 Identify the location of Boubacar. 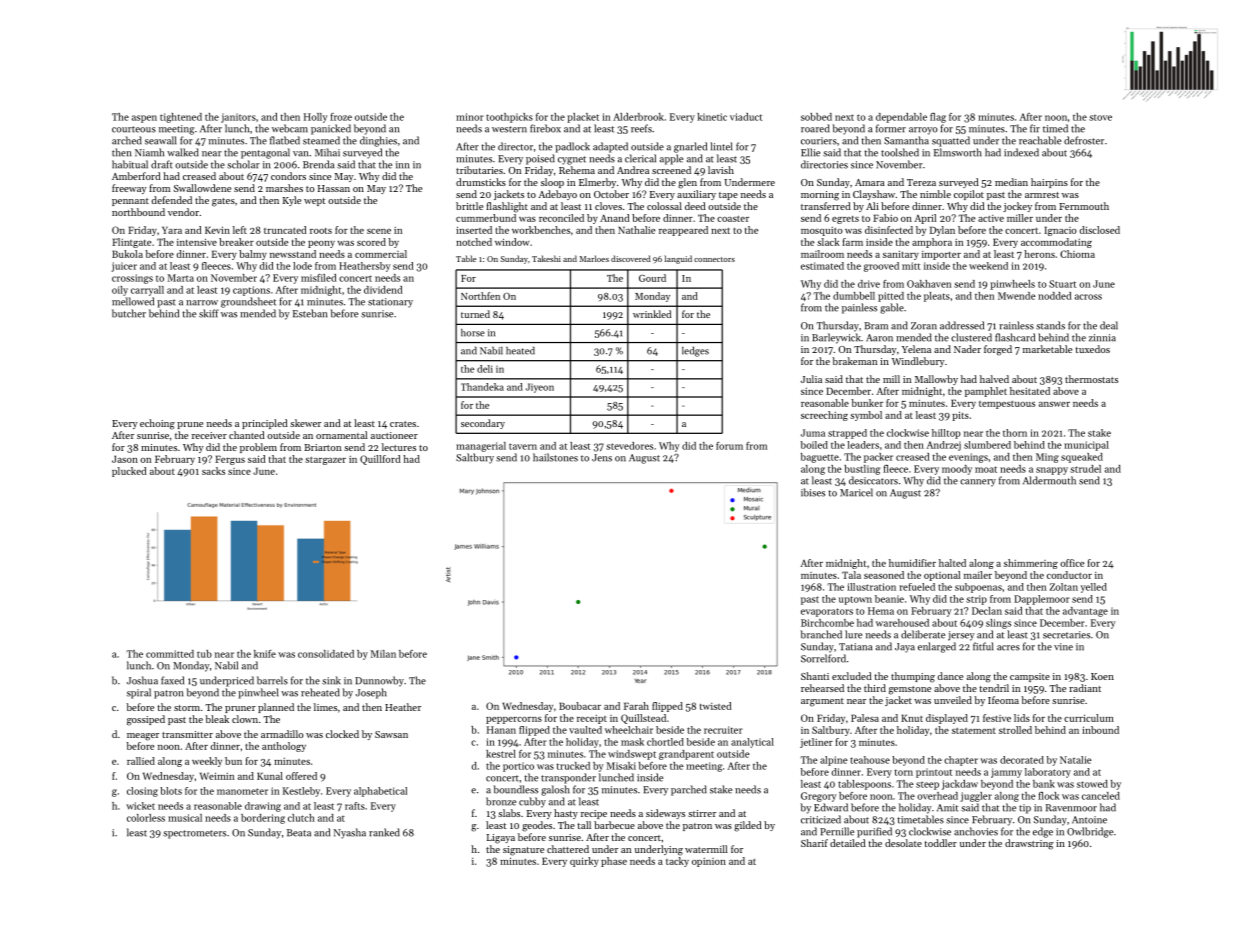
(580, 706).
